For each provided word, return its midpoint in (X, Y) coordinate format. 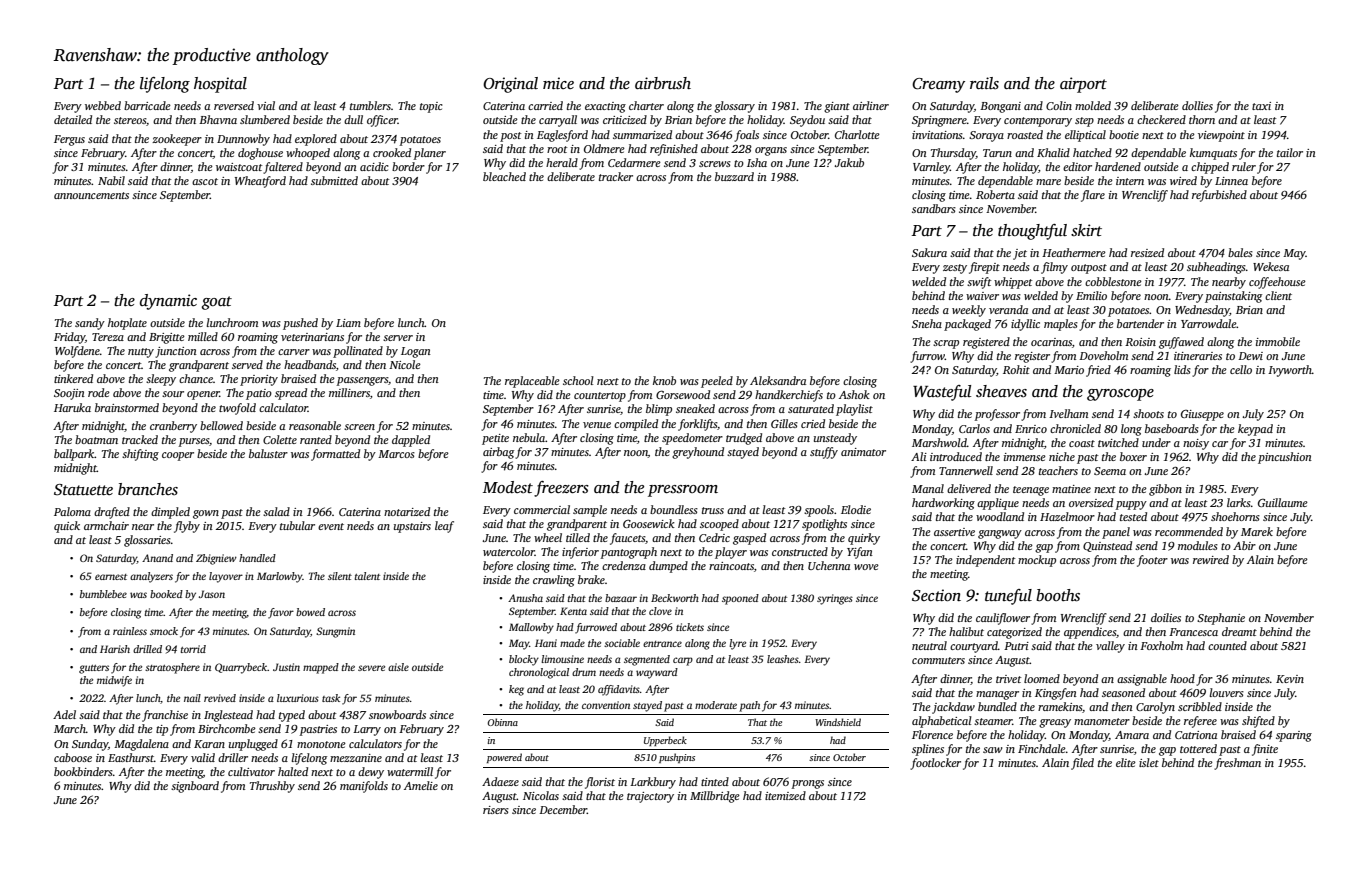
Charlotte (857, 134)
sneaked (695, 408)
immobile (1278, 341)
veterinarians (312, 337)
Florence (932, 734)
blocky (524, 660)
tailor (1290, 152)
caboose (73, 757)
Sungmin (335, 632)
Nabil (111, 180)
